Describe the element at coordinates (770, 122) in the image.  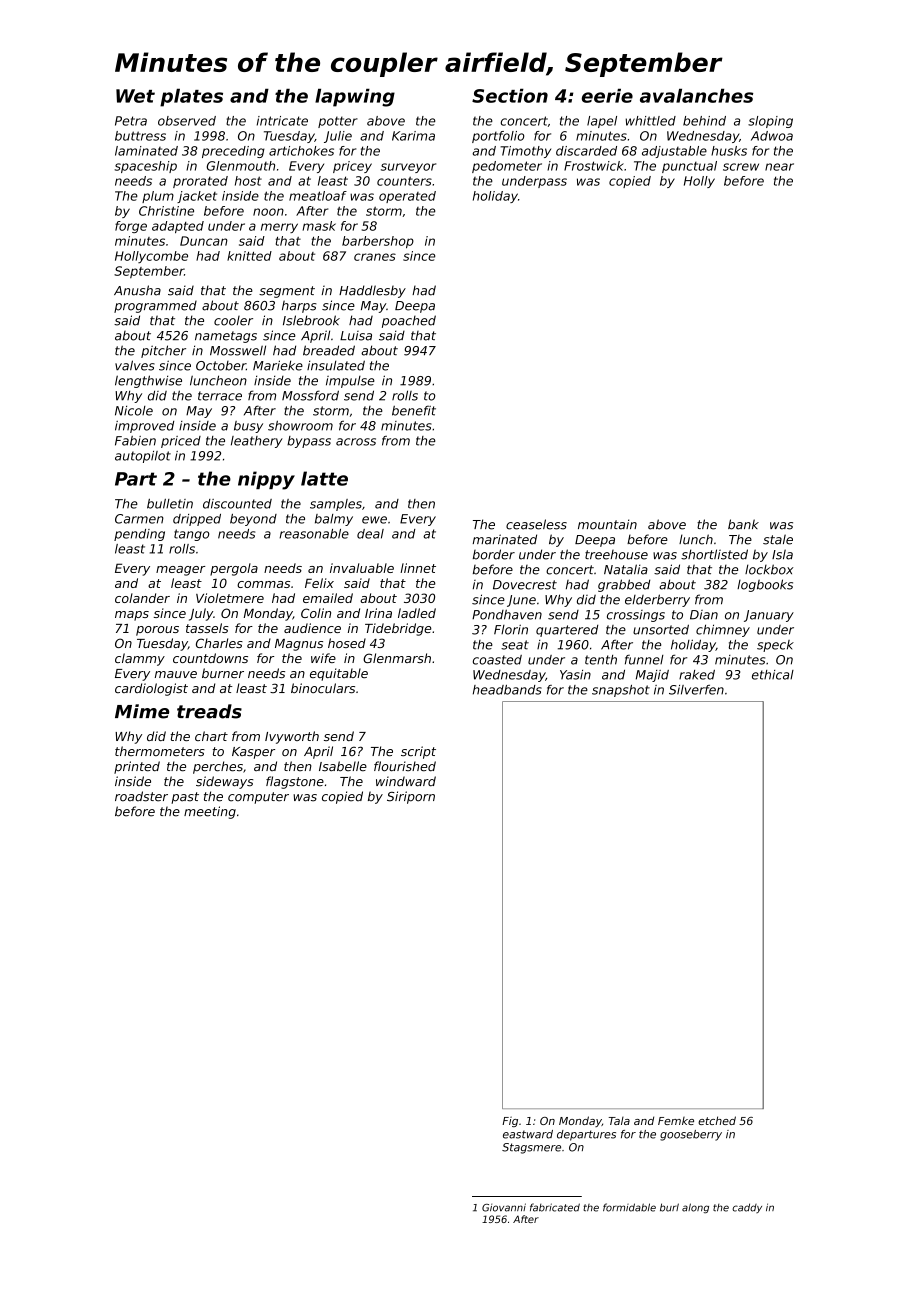
I see `sloping` at that location.
